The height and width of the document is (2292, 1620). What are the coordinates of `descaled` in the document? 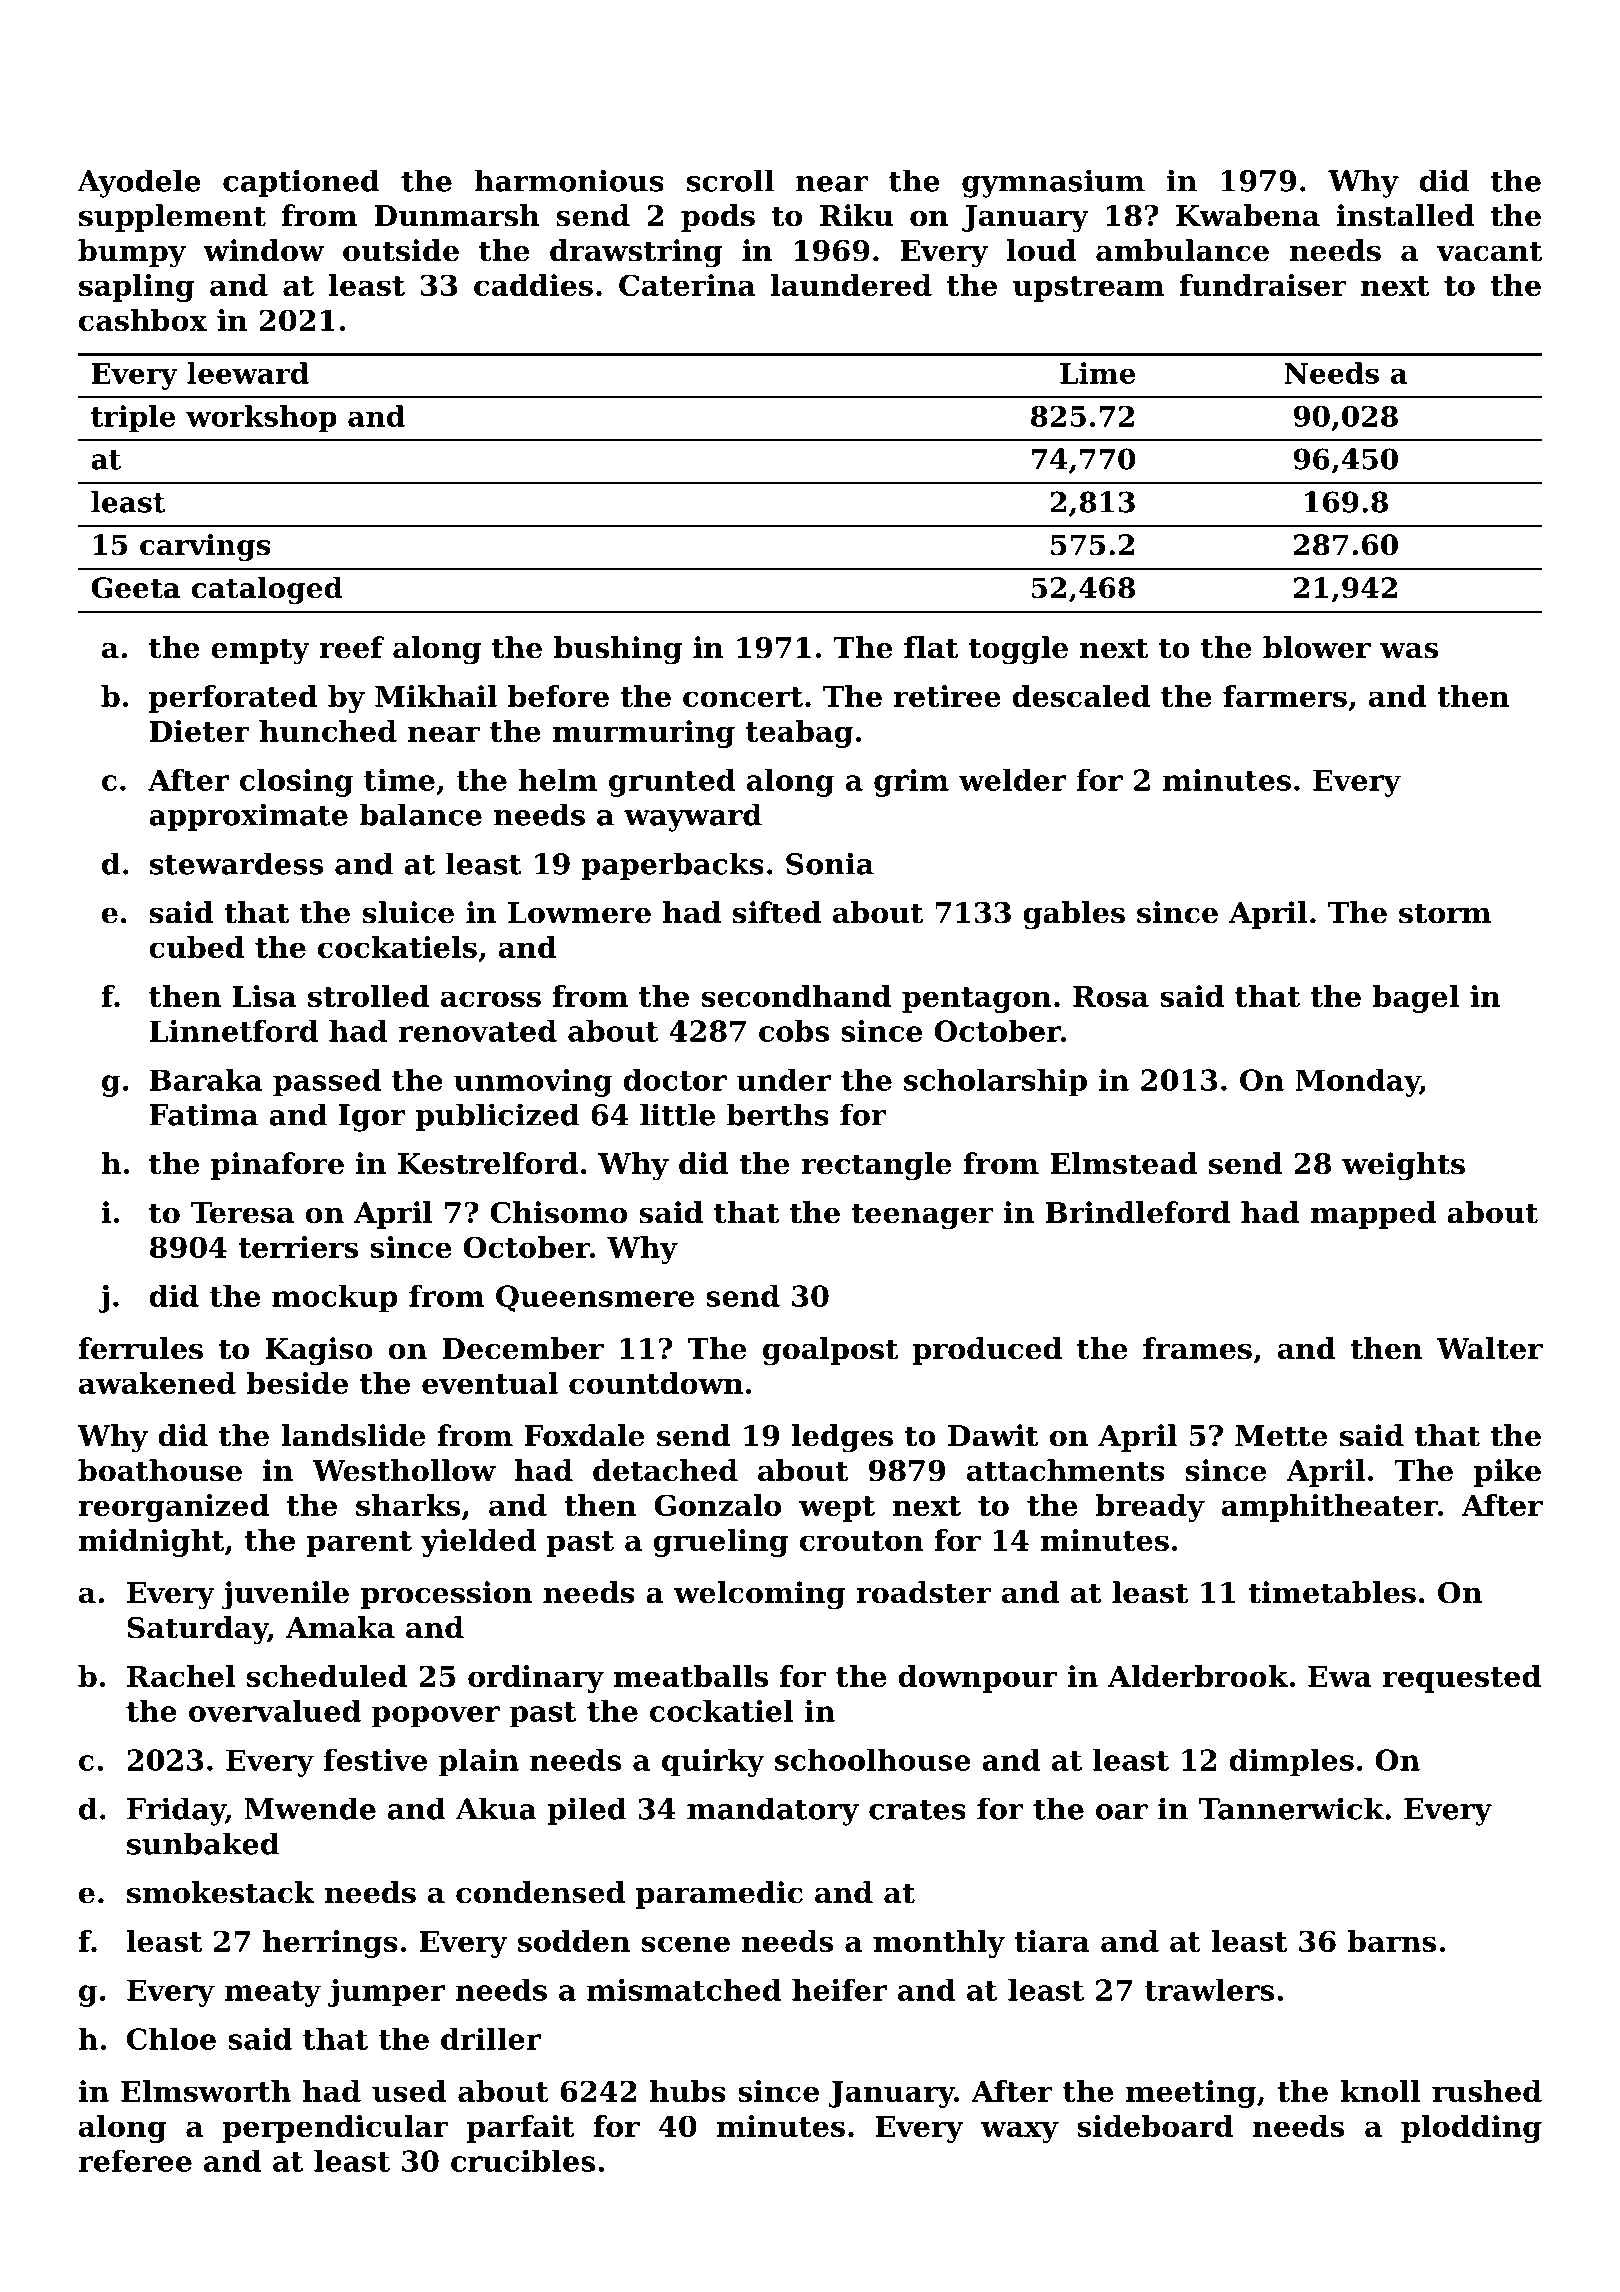 It's located at (1081, 696).
